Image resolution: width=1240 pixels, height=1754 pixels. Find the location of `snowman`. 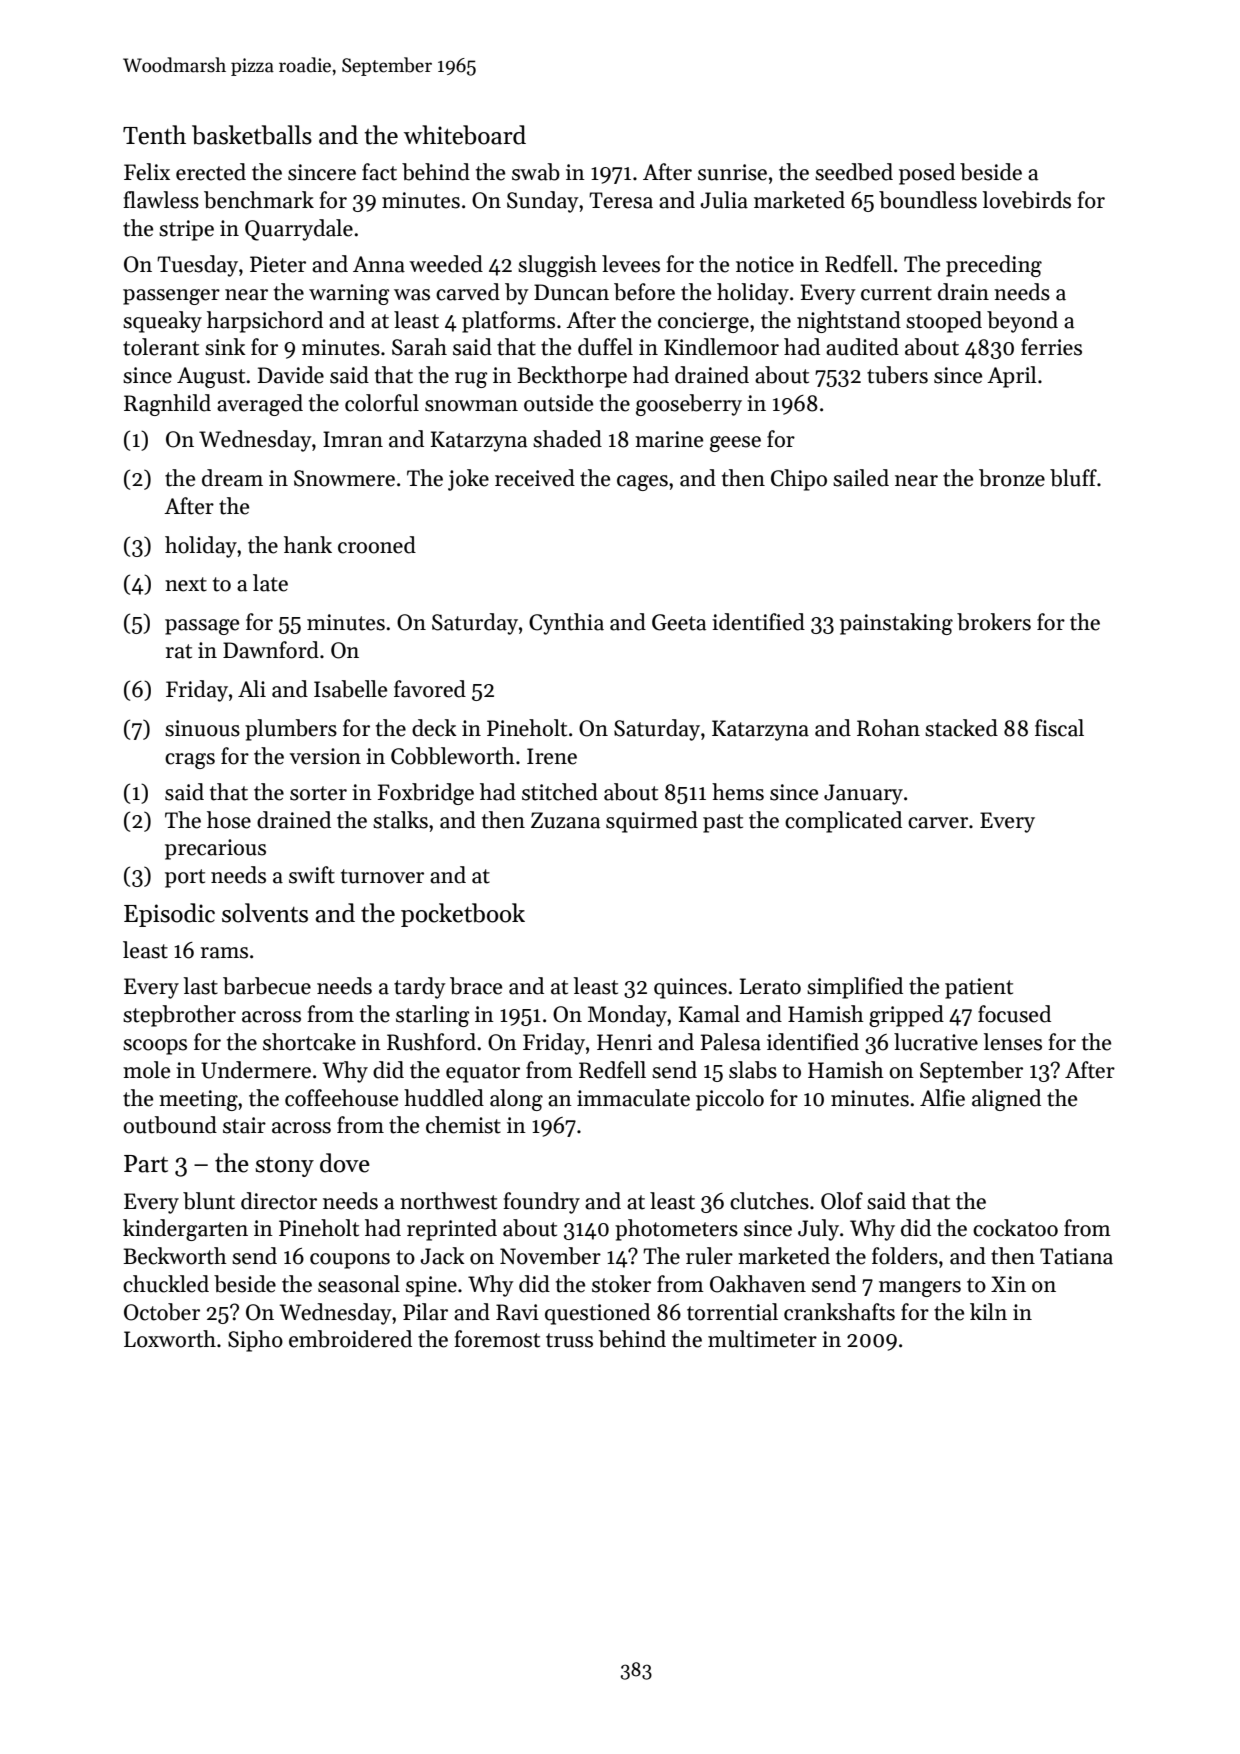

snowman is located at coordinates (471, 406).
